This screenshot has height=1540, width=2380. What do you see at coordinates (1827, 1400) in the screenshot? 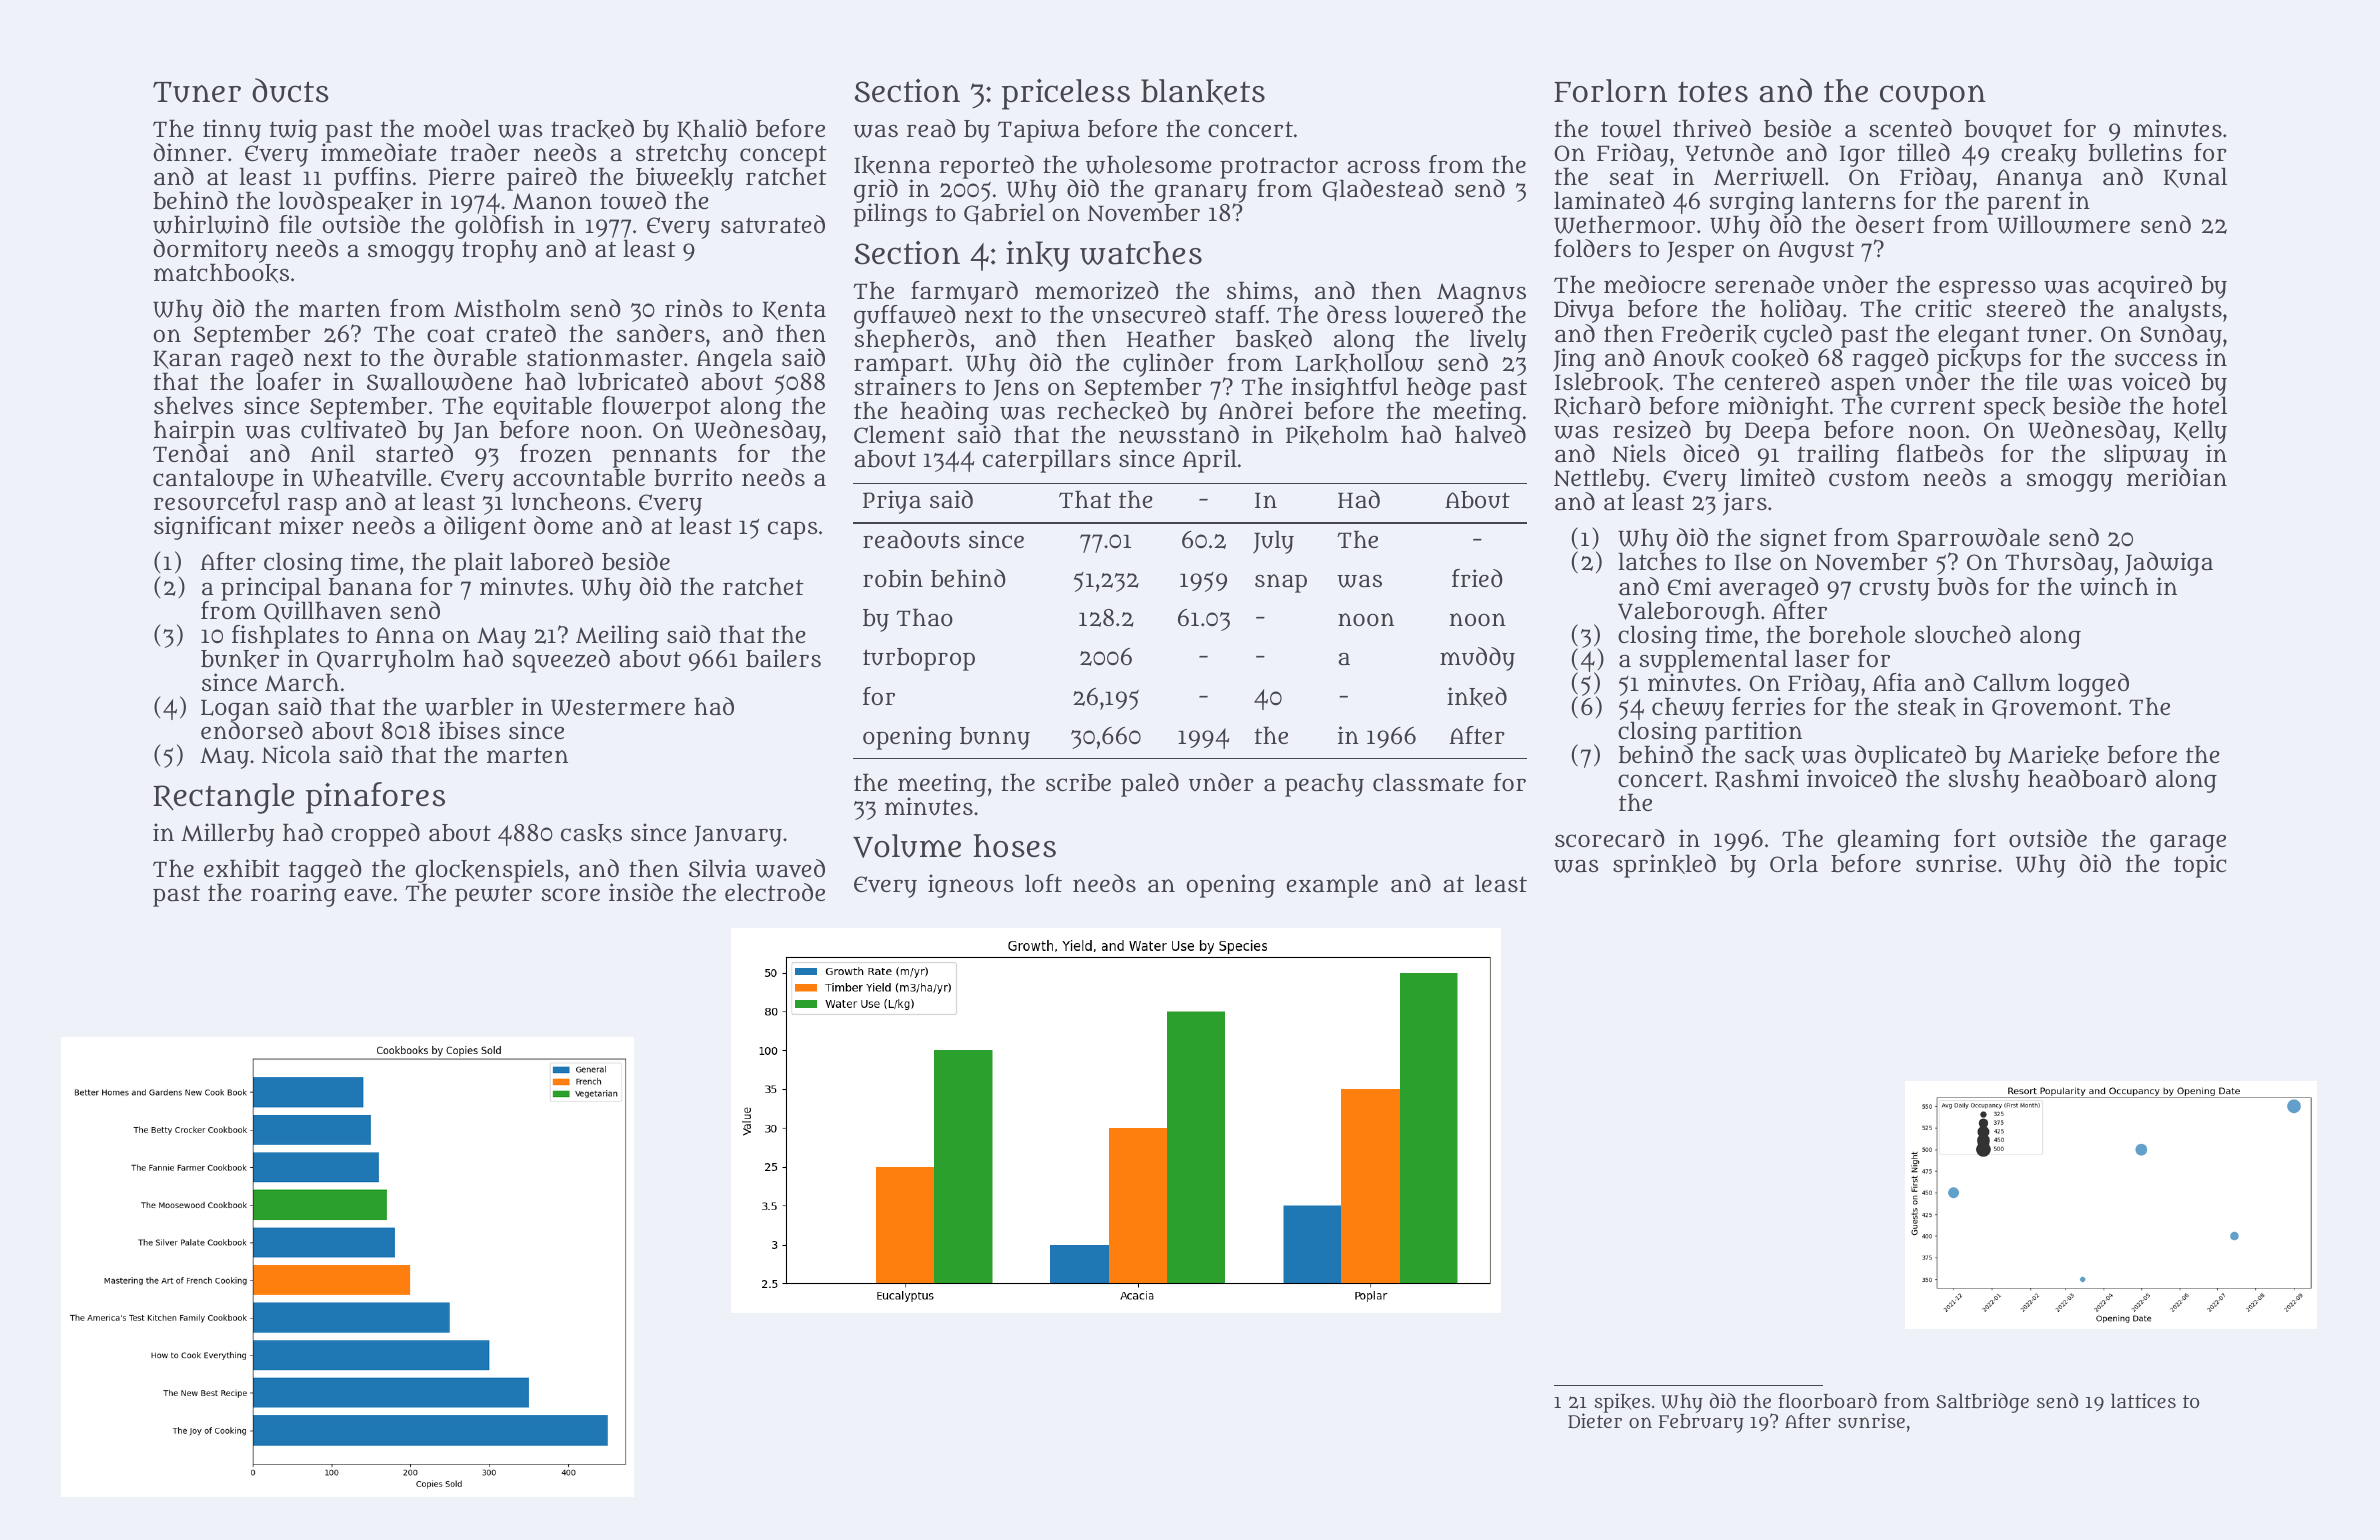
I see `floorboard` at bounding box center [1827, 1400].
